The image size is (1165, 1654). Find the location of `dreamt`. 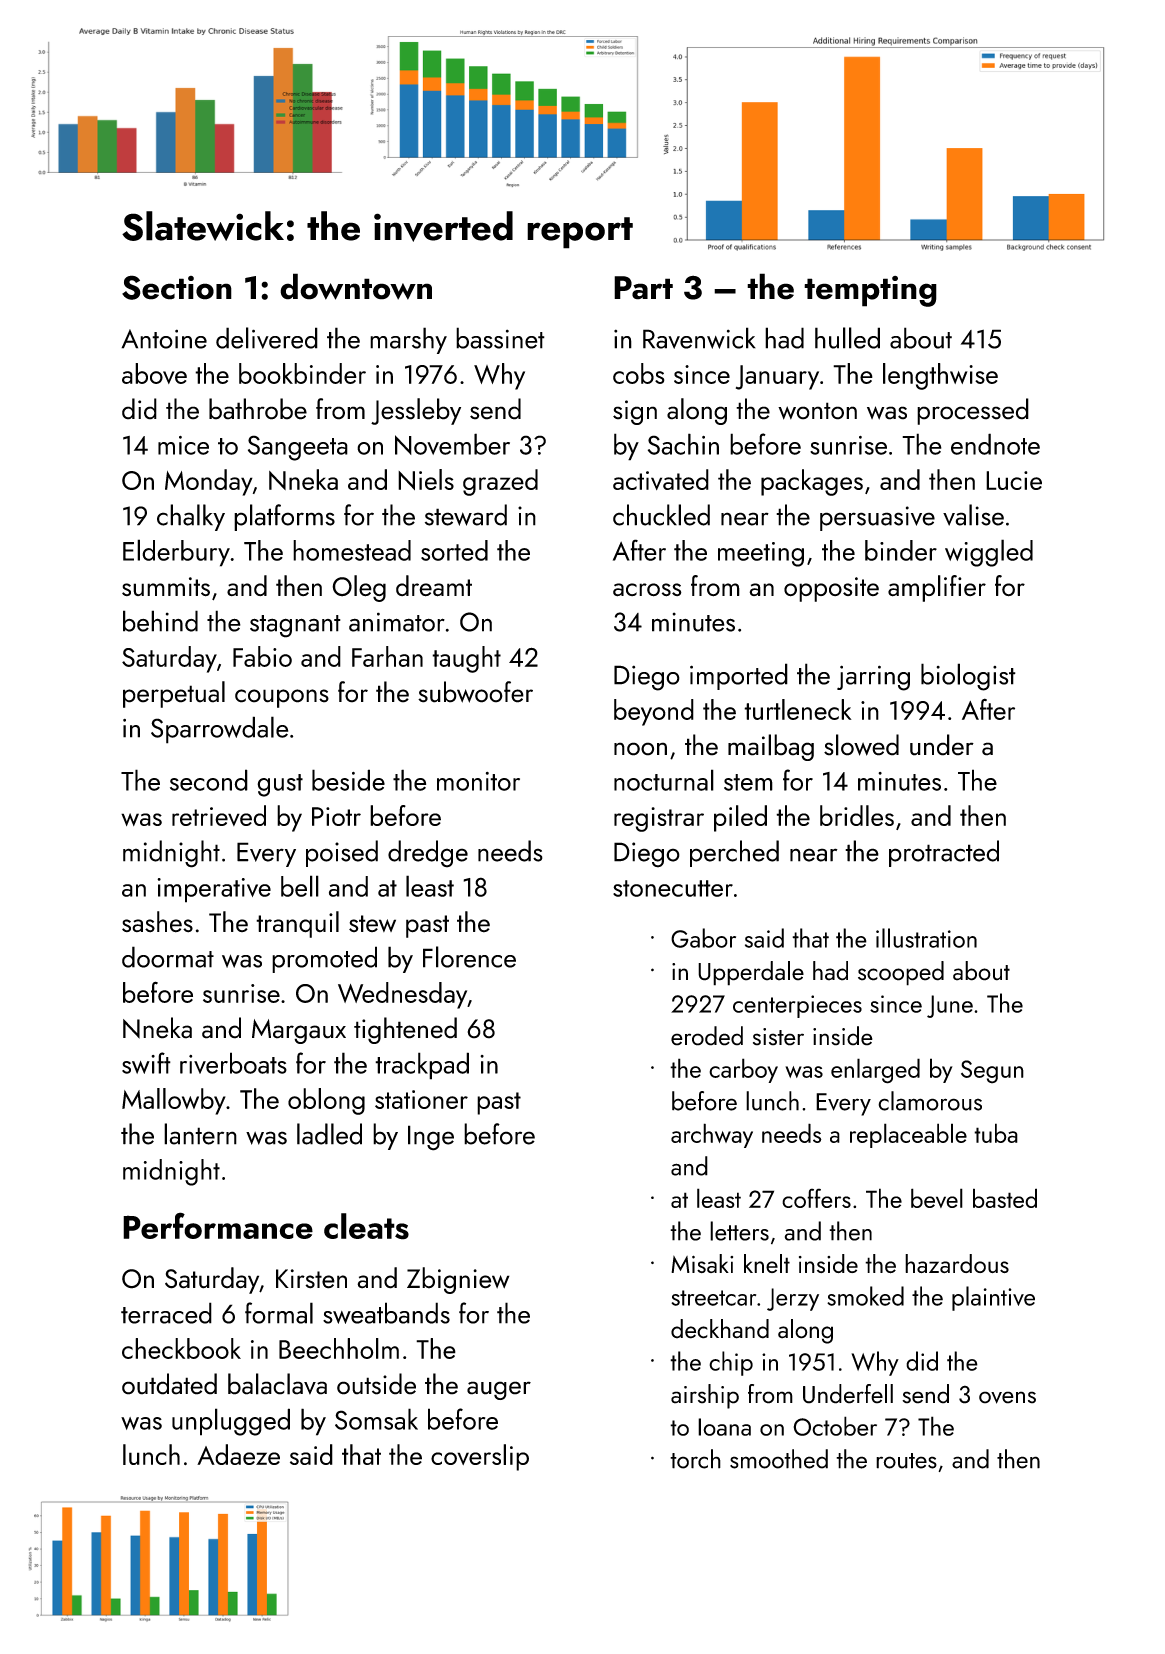

dreamt is located at coordinates (434, 586).
